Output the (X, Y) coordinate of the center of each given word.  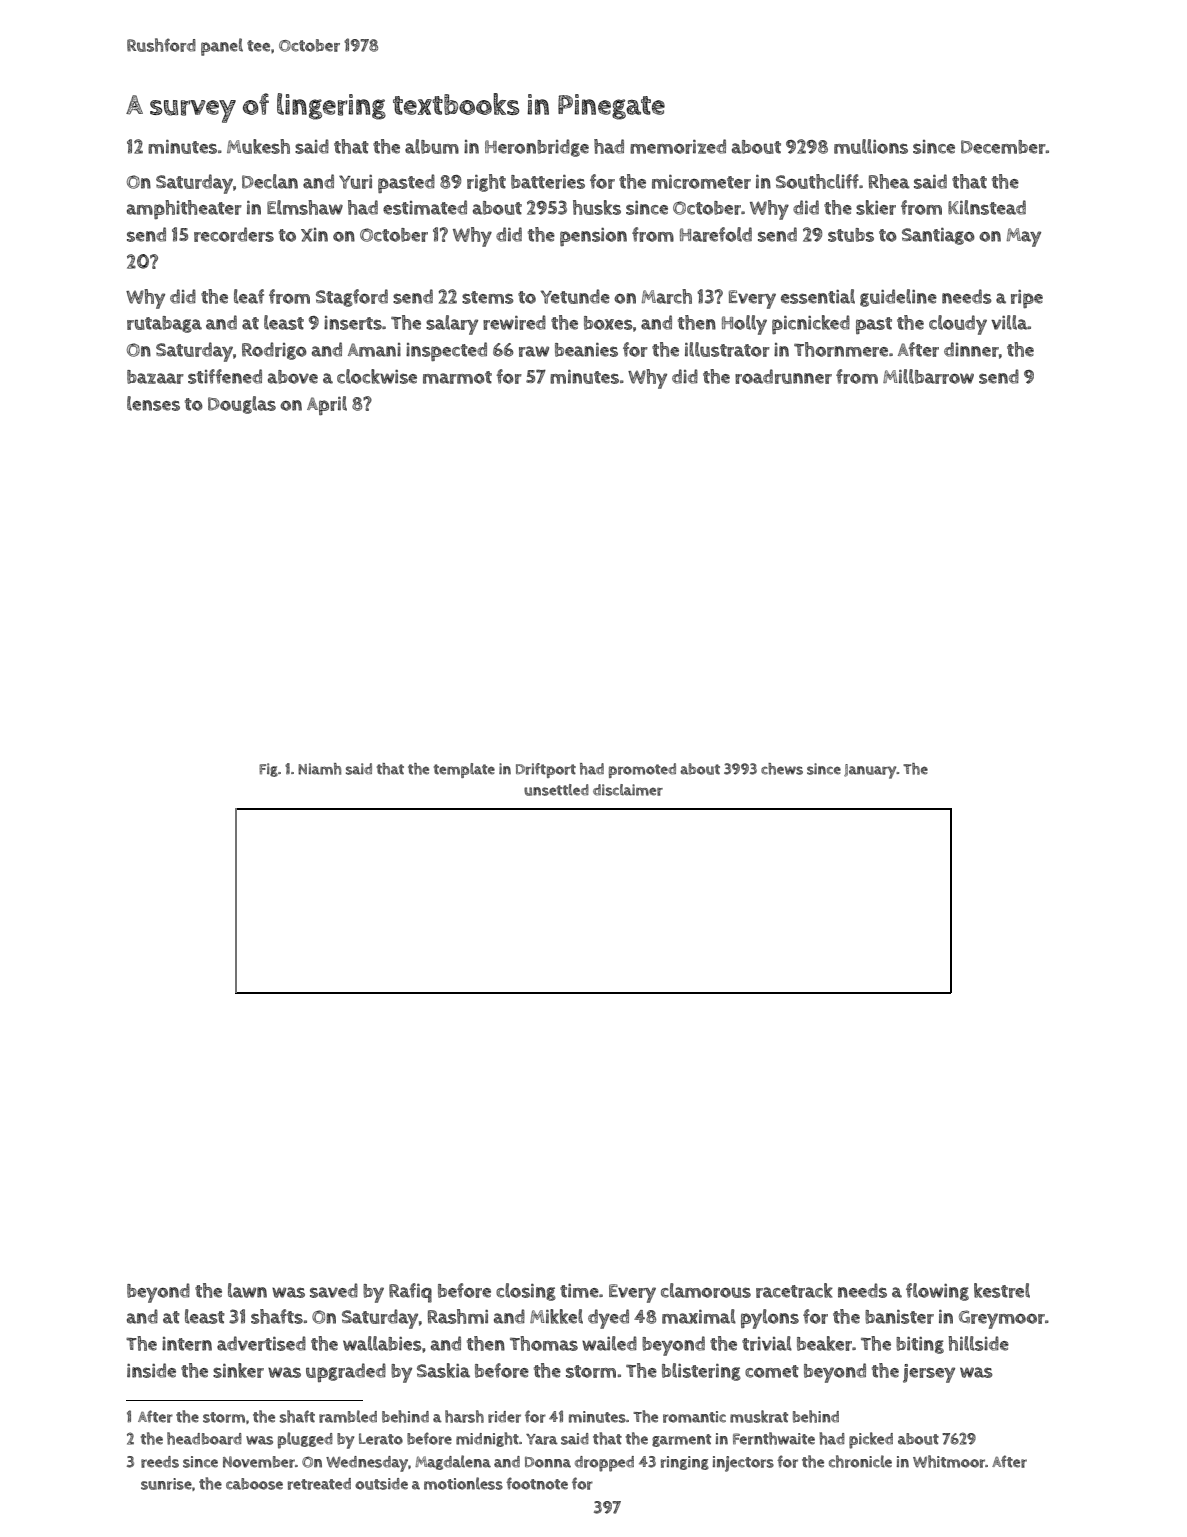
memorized (678, 146)
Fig (268, 770)
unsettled (556, 790)
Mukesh (258, 146)
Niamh (319, 769)
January (870, 771)
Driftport (546, 770)
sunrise (166, 1484)
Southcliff (817, 181)
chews (782, 769)
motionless (463, 1483)
